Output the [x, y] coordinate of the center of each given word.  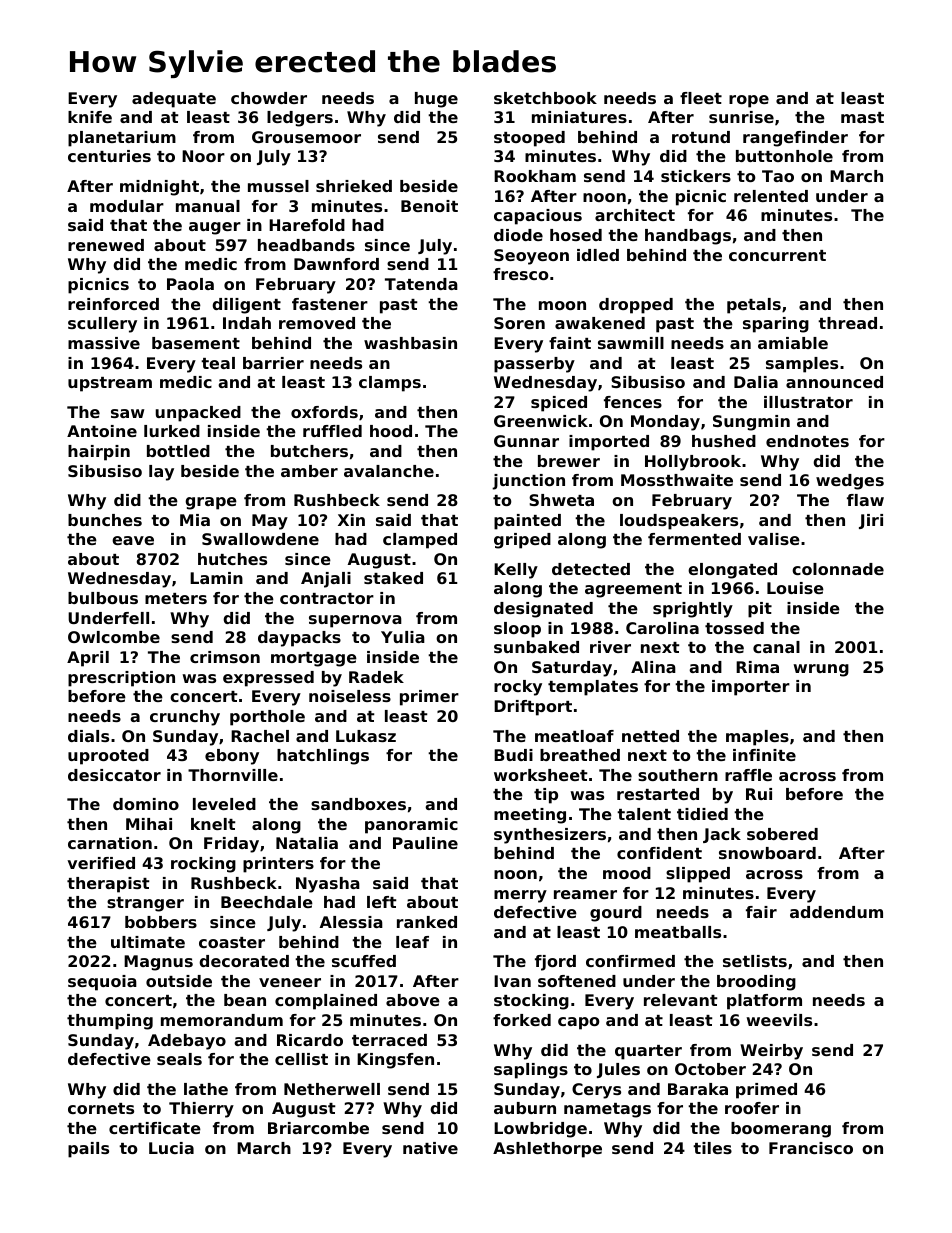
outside [179, 981]
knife [90, 117]
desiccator [114, 775]
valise [774, 539]
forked [522, 1020]
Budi [513, 755]
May [270, 522]
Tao [778, 176]
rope [749, 101]
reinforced [113, 304]
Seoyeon [531, 257]
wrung [821, 670]
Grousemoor [306, 137]
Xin [351, 520]
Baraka [698, 1089]
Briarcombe [318, 1128]
